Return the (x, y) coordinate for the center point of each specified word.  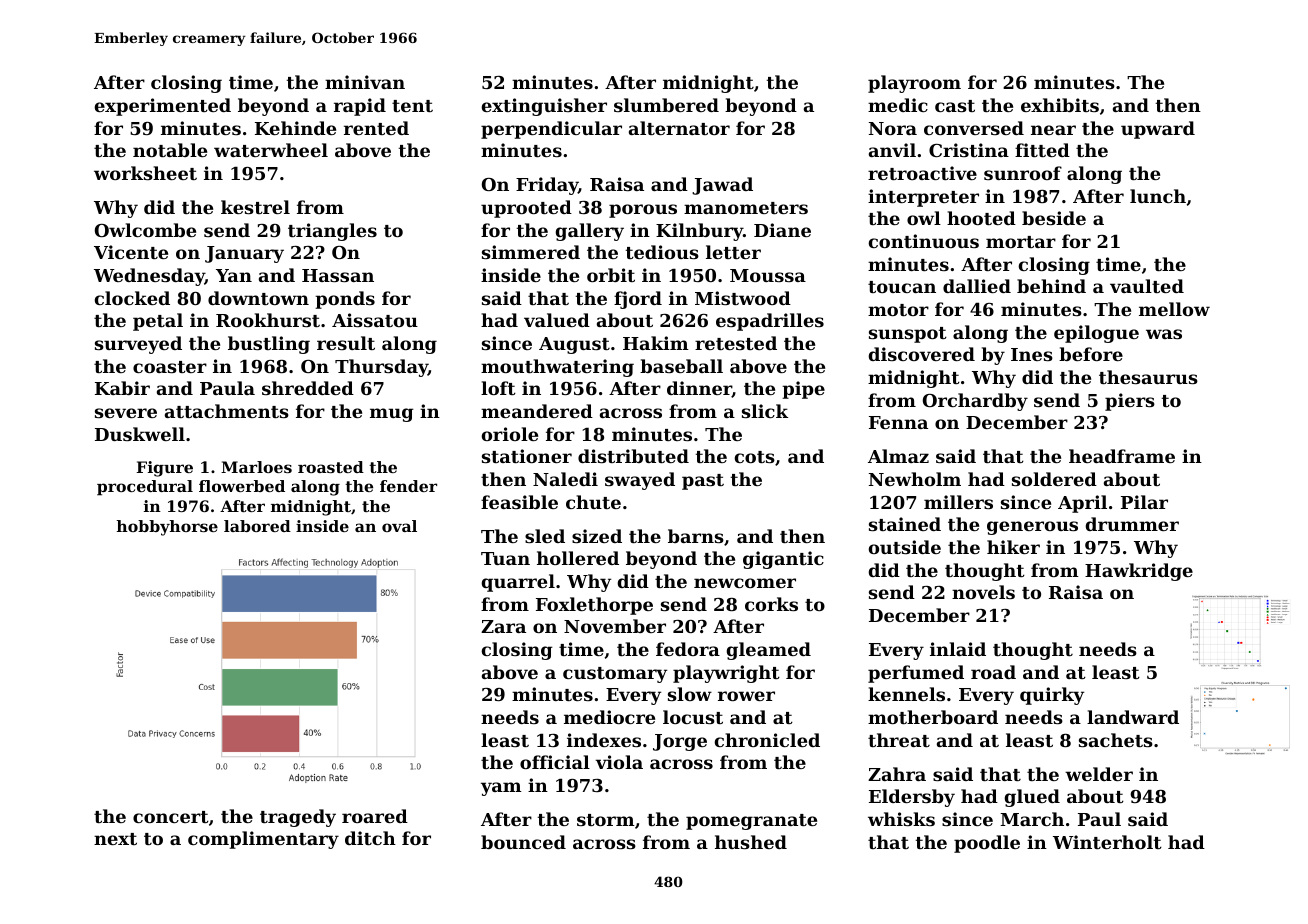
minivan (365, 82)
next (115, 839)
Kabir (122, 388)
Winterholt (1107, 842)
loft (498, 388)
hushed (751, 842)
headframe (1122, 456)
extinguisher (544, 107)
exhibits (1060, 105)
